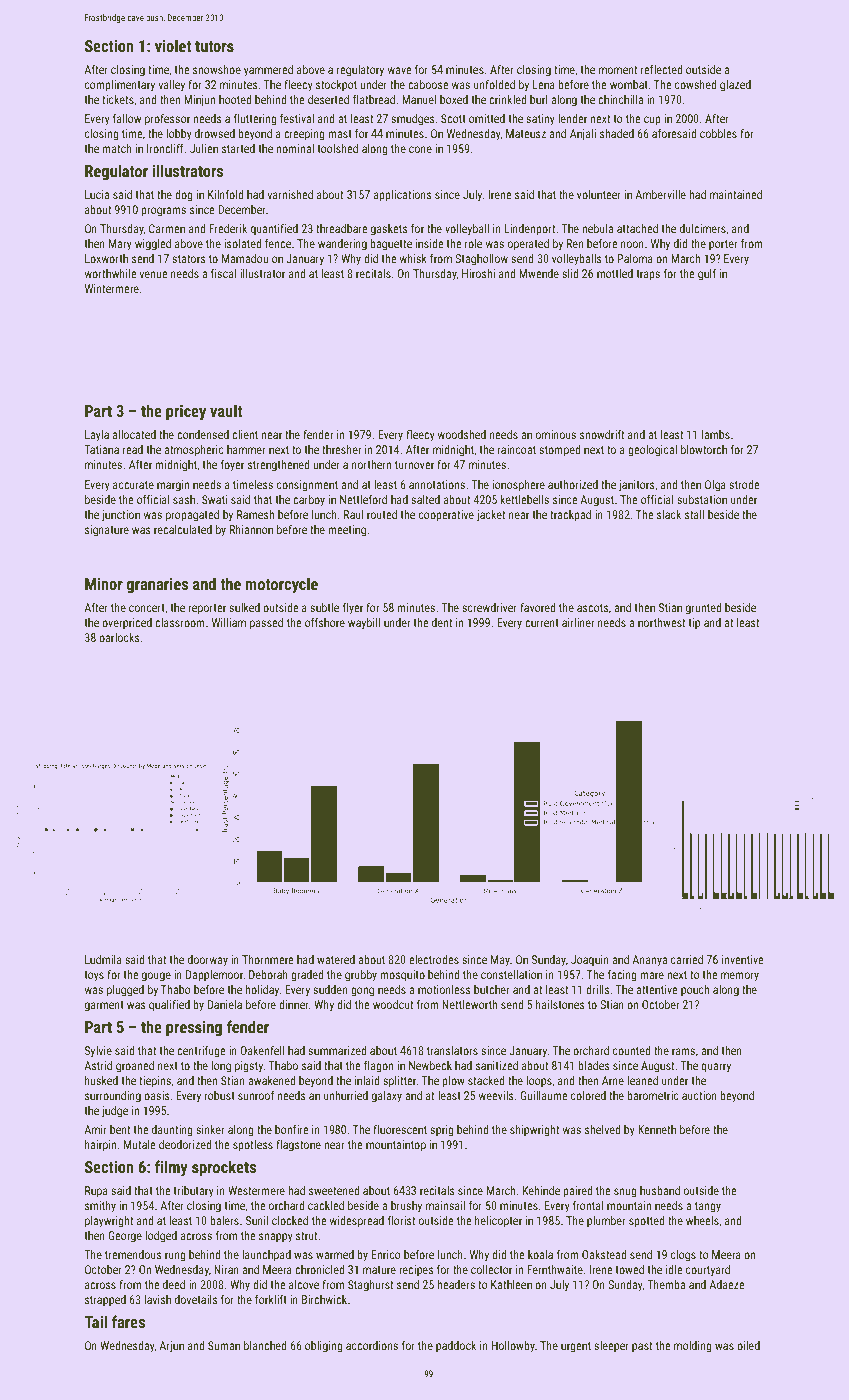 Image resolution: width=849 pixels, height=1400 pixels. What do you see at coordinates (727, 1284) in the screenshot?
I see `Adaeze` at bounding box center [727, 1284].
